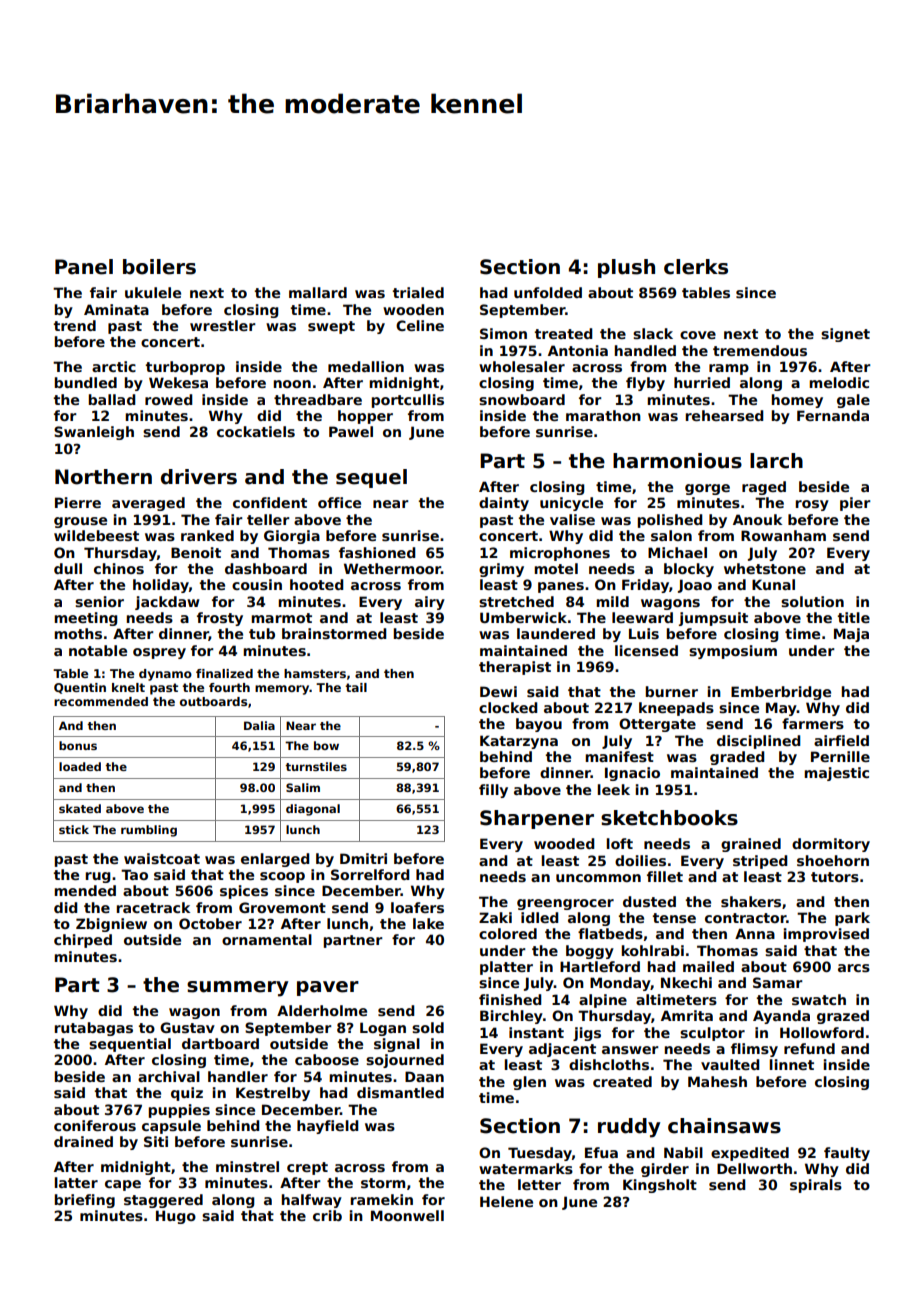 This image has height=1308, width=924. I want to click on Dalia, so click(259, 725).
